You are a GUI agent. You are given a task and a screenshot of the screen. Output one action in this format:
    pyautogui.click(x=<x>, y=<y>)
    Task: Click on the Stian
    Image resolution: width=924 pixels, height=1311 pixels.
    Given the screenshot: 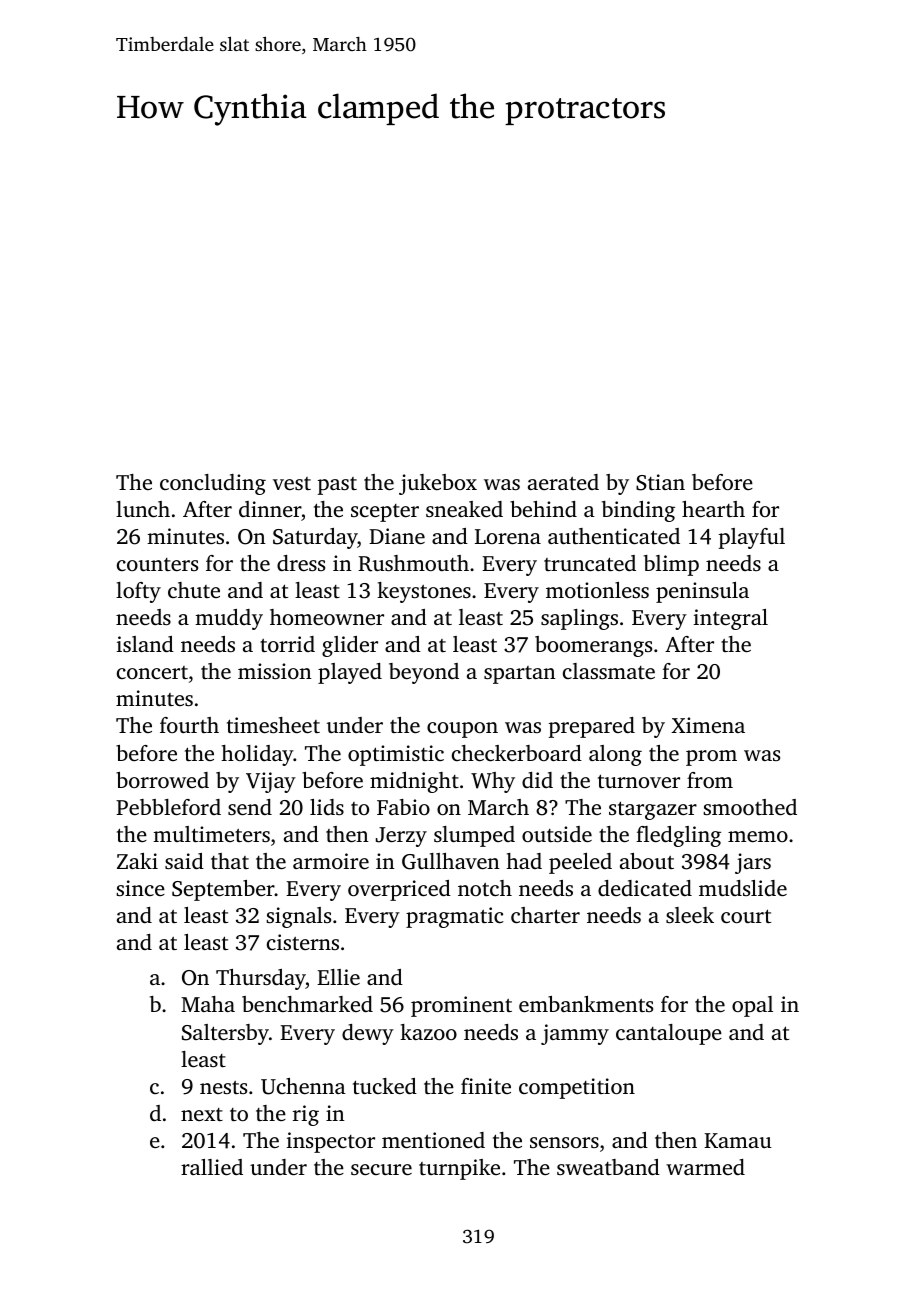 What is the action you would take?
    pyautogui.click(x=660, y=482)
